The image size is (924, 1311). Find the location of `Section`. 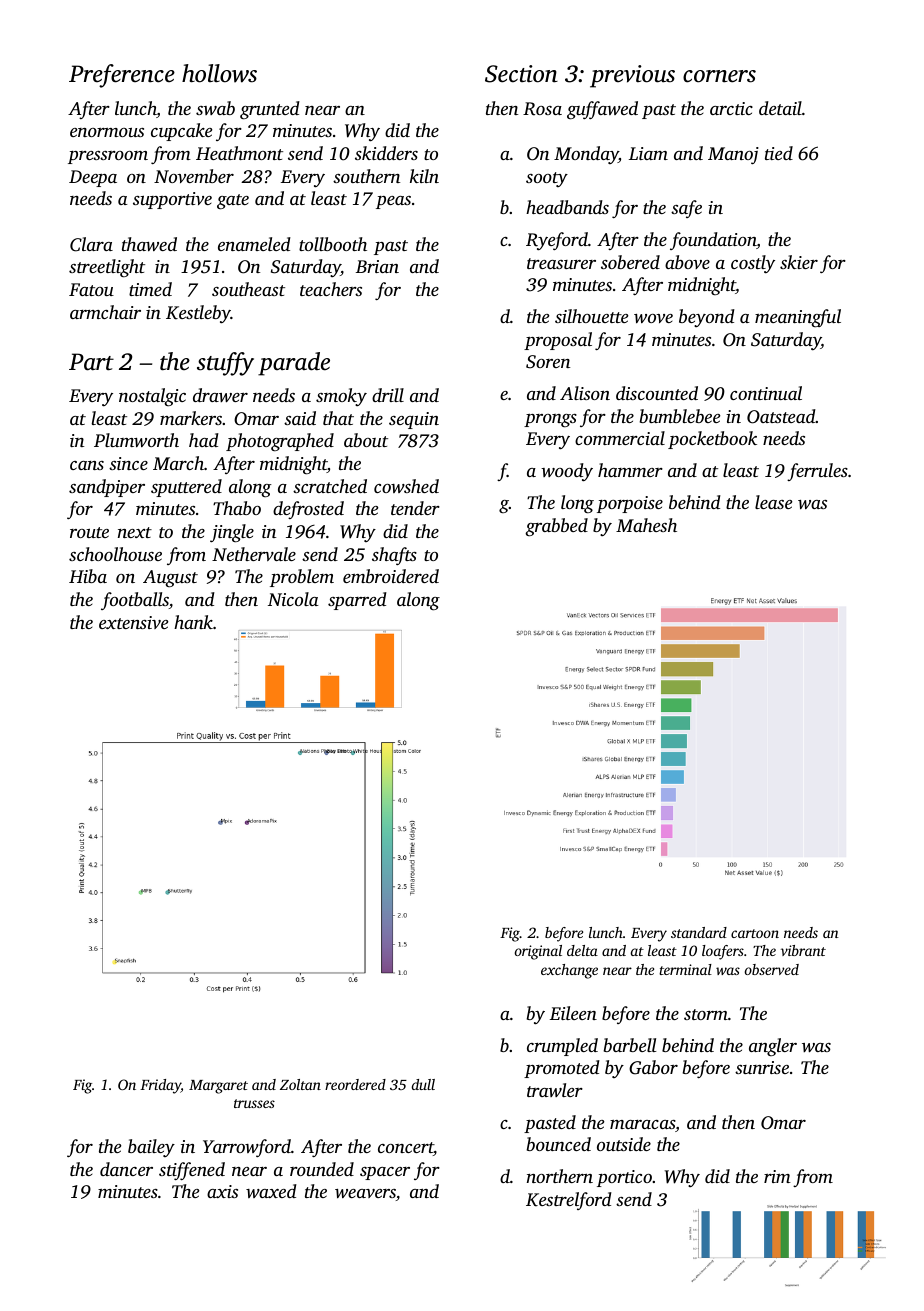

Section is located at coordinates (521, 74).
